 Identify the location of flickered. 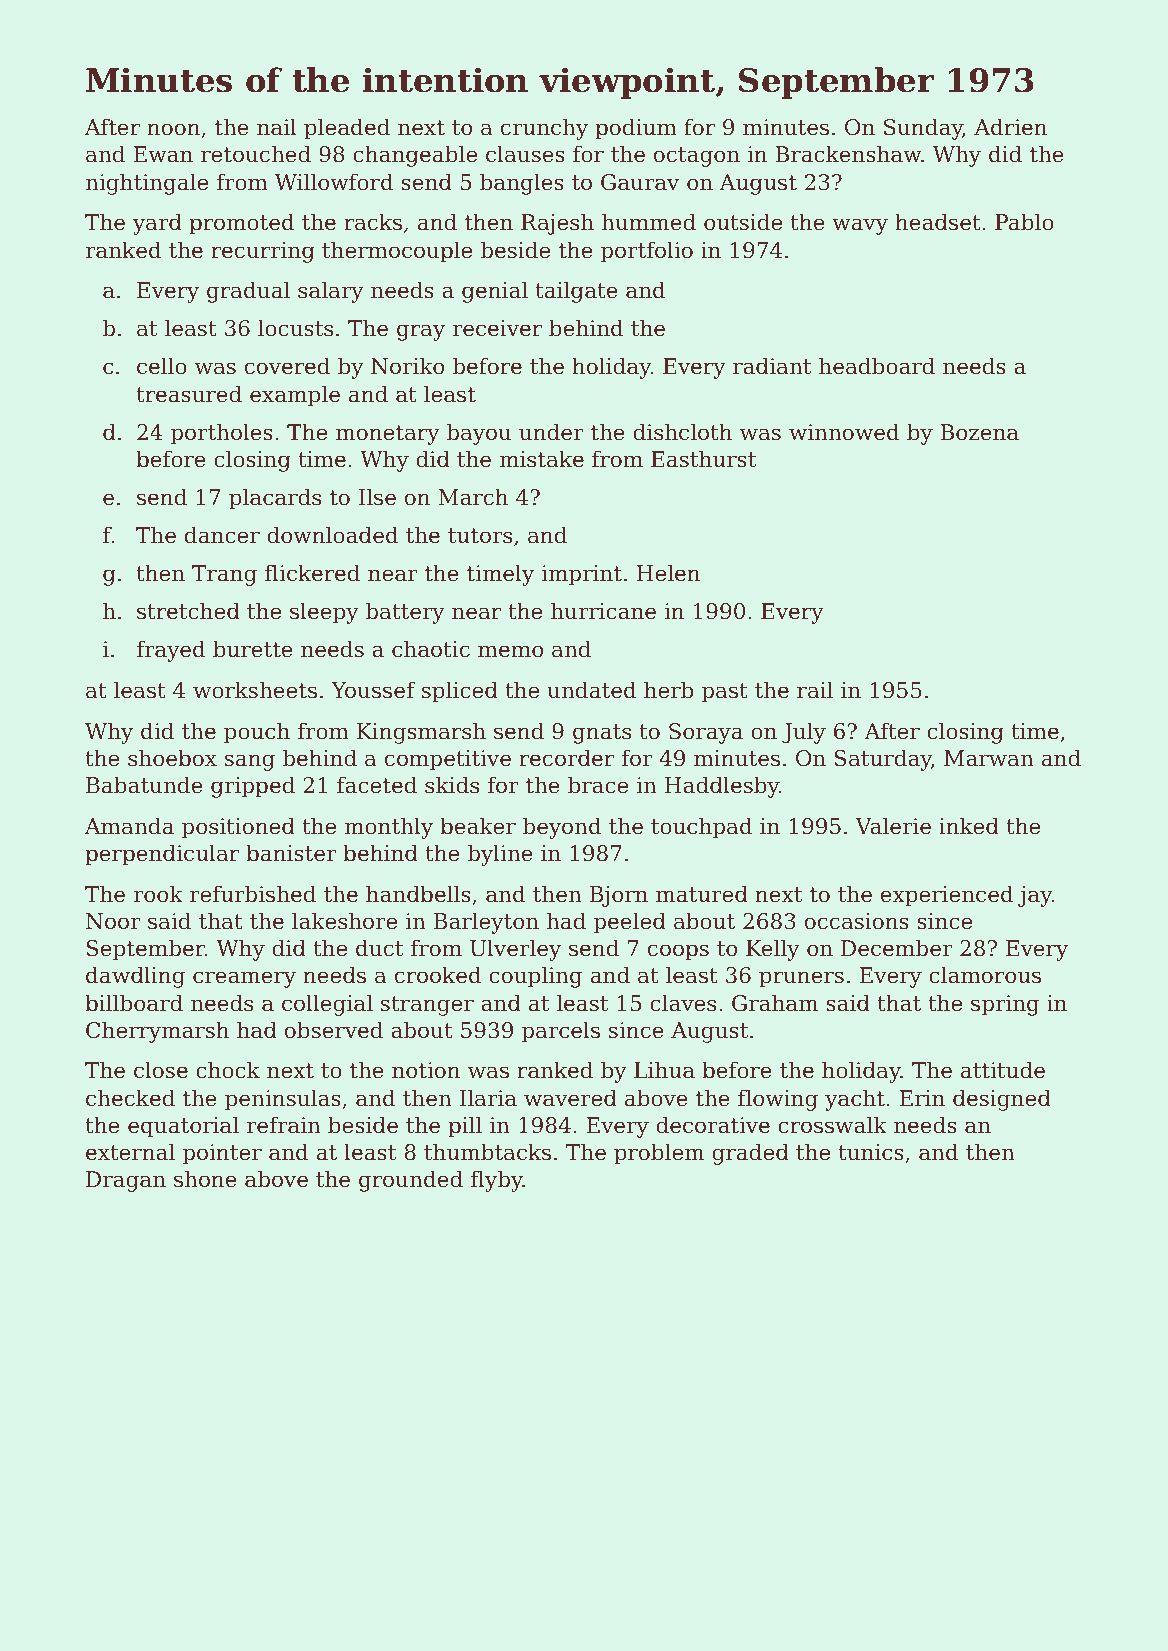
(312, 573).
